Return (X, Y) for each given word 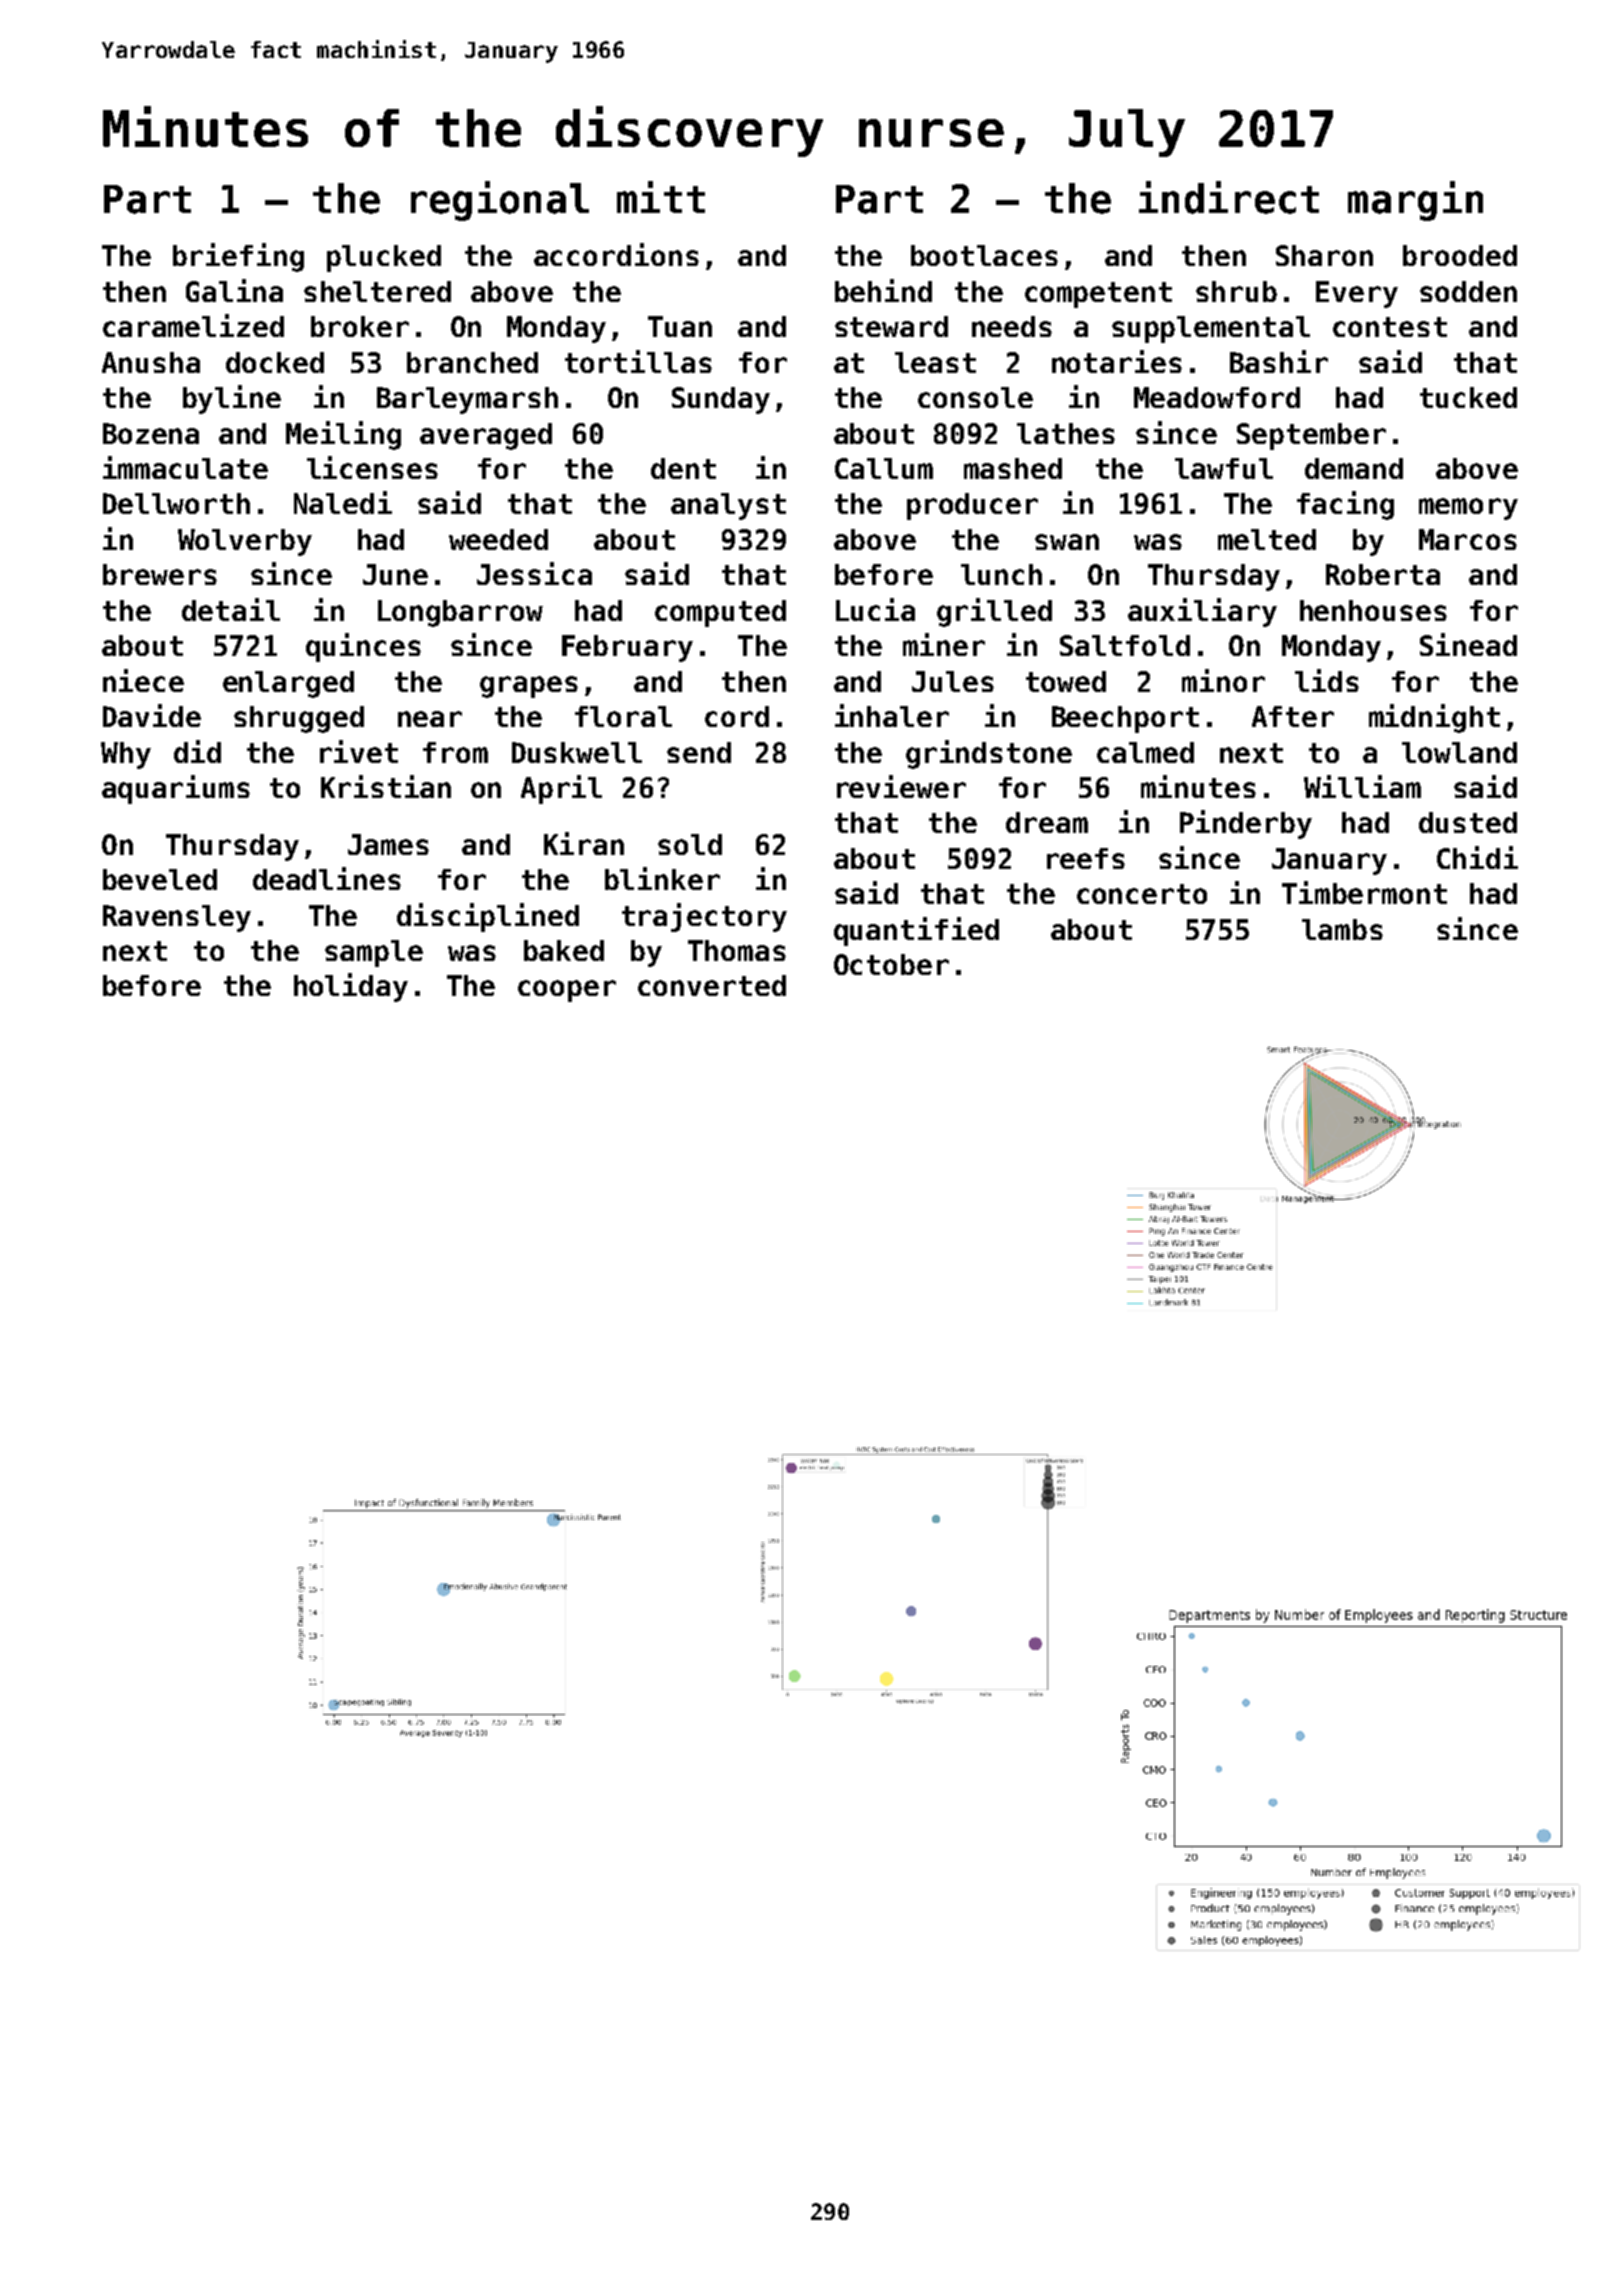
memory (1468, 509)
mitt (661, 197)
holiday (351, 987)
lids (1327, 680)
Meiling (343, 435)
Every (1357, 294)
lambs (1342, 929)
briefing (238, 257)
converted (712, 985)
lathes (1066, 433)
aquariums (176, 789)
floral (623, 716)
